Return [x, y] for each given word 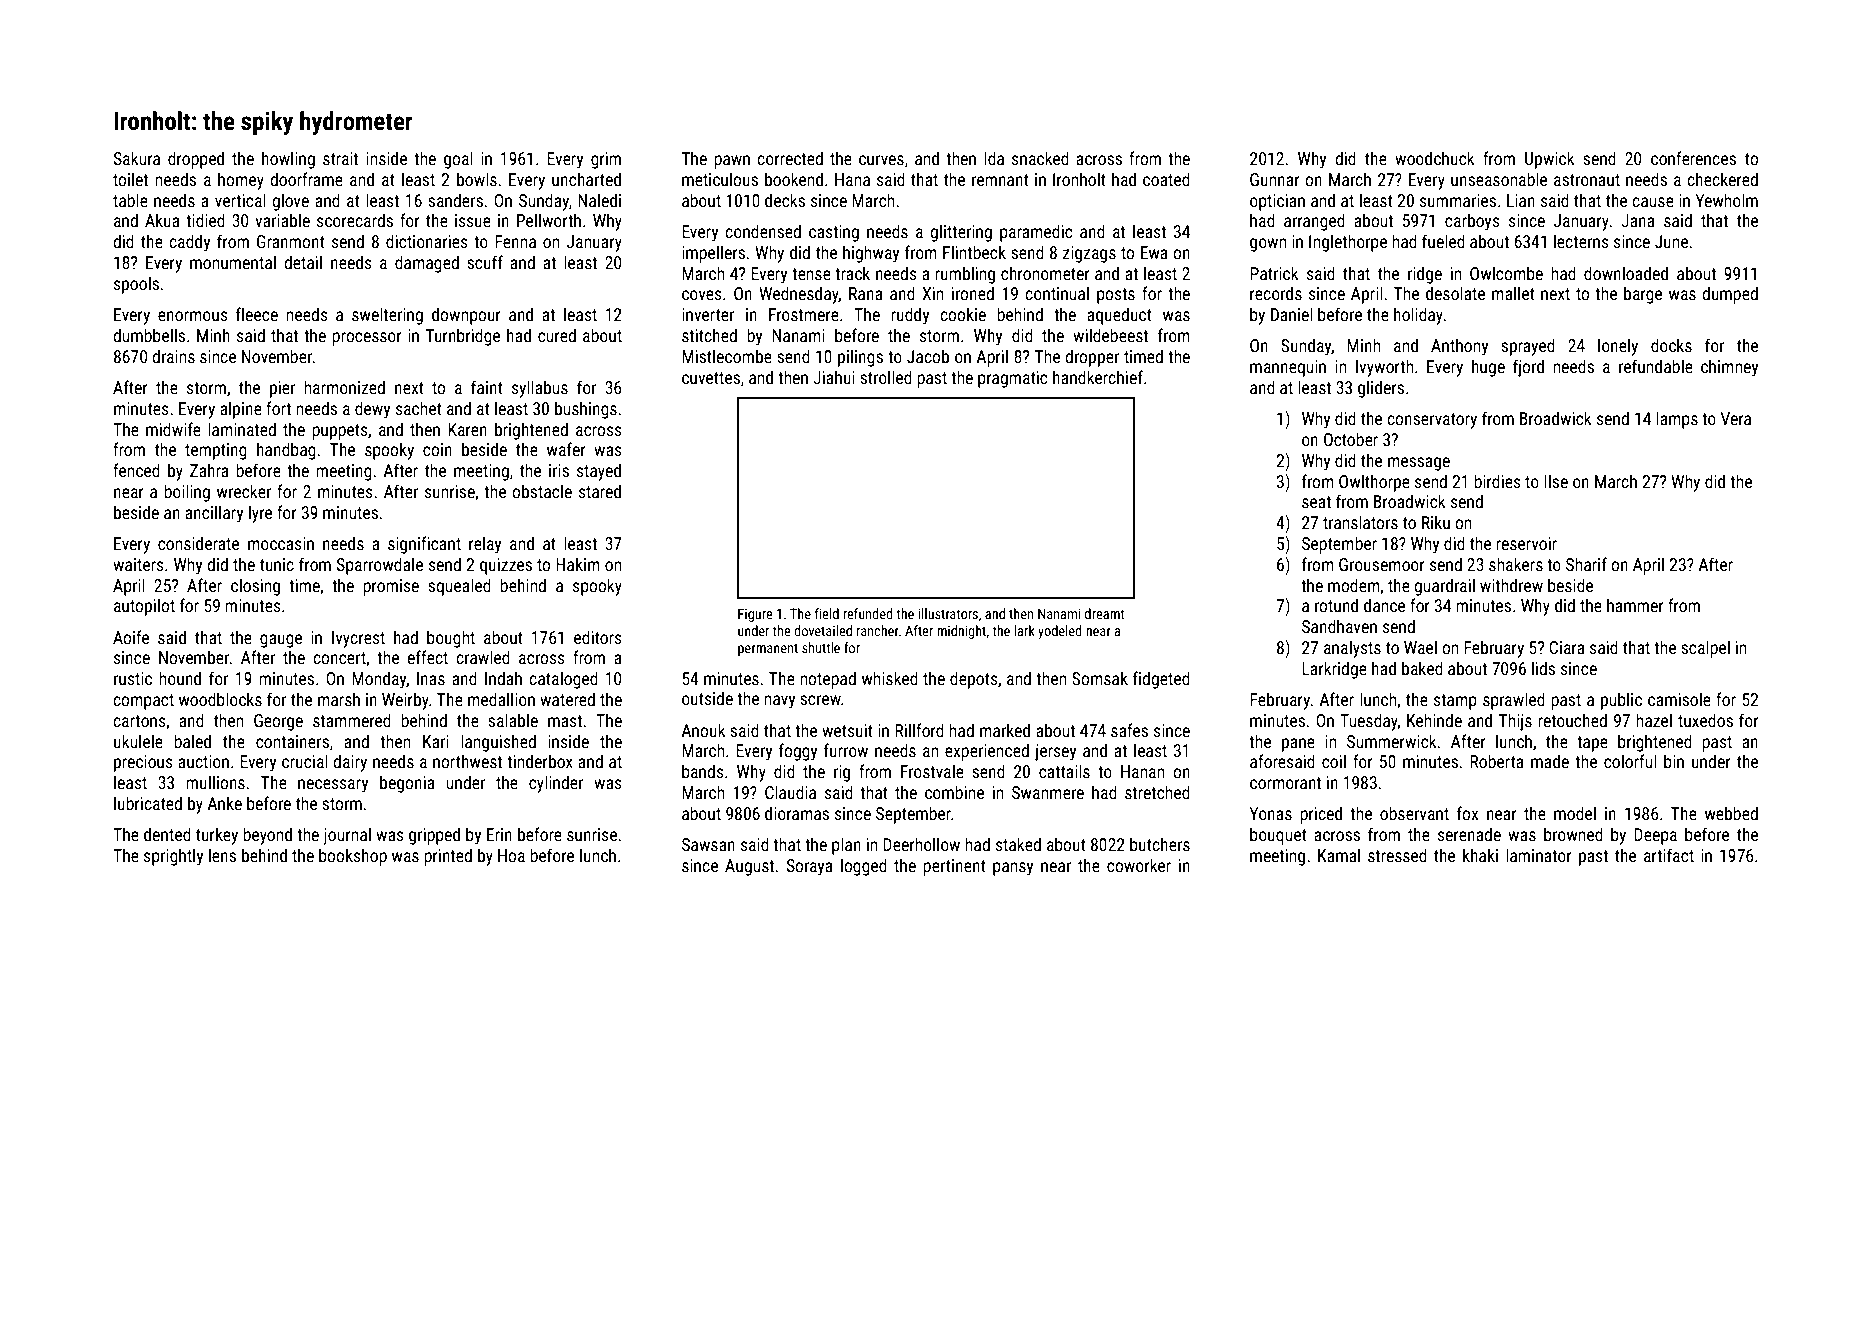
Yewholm [1727, 200]
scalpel [1705, 649]
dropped [196, 160]
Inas [431, 678]
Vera [1736, 418]
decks [785, 200]
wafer [566, 449]
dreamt [1104, 613]
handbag [286, 451]
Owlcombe [1506, 273]
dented [167, 834]
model [1575, 813]
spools [136, 285]
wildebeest [1110, 335]
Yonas [1271, 813]
